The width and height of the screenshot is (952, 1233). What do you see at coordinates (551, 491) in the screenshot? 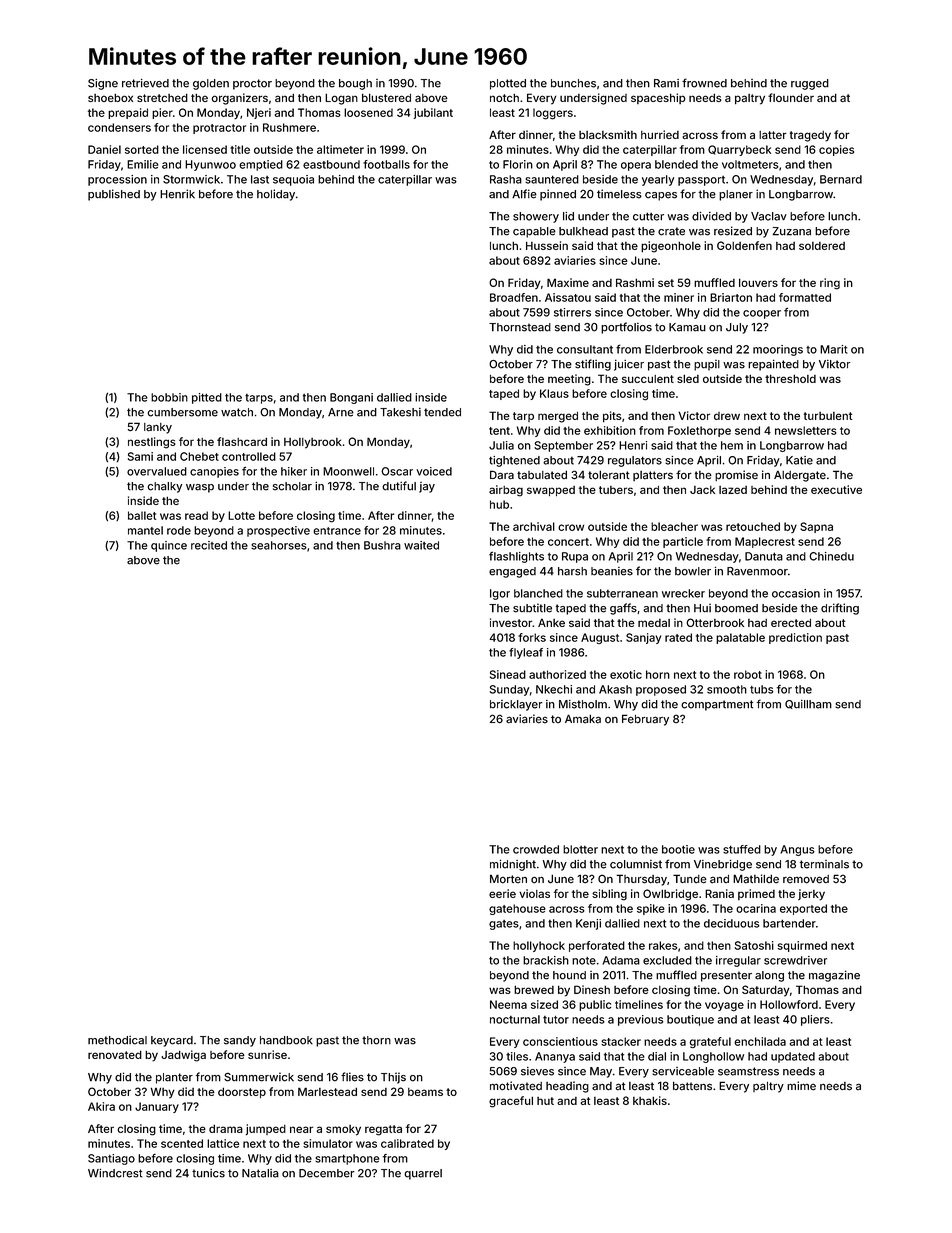
I see `swapped` at bounding box center [551, 491].
